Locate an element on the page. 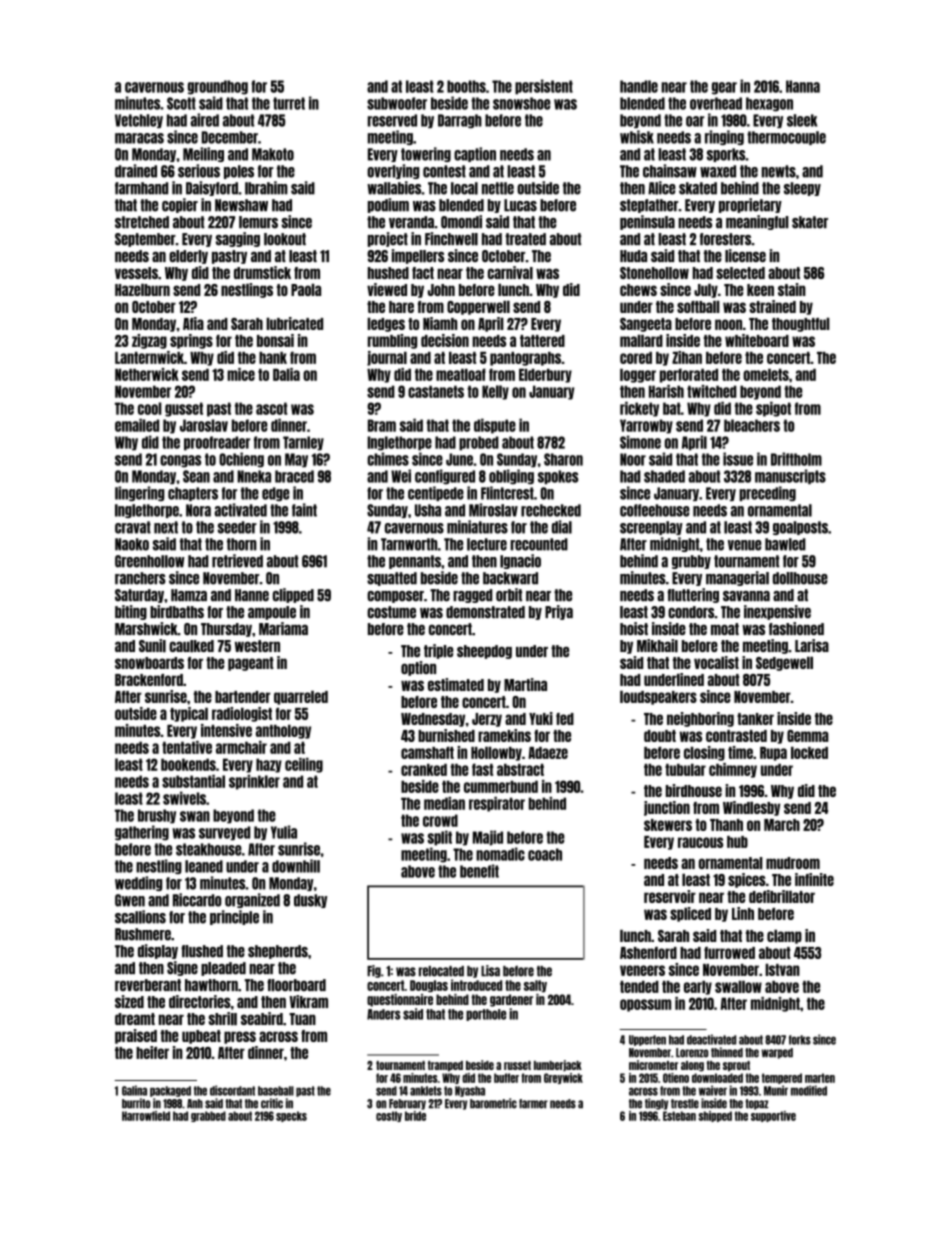  lubricated is located at coordinates (294, 323).
